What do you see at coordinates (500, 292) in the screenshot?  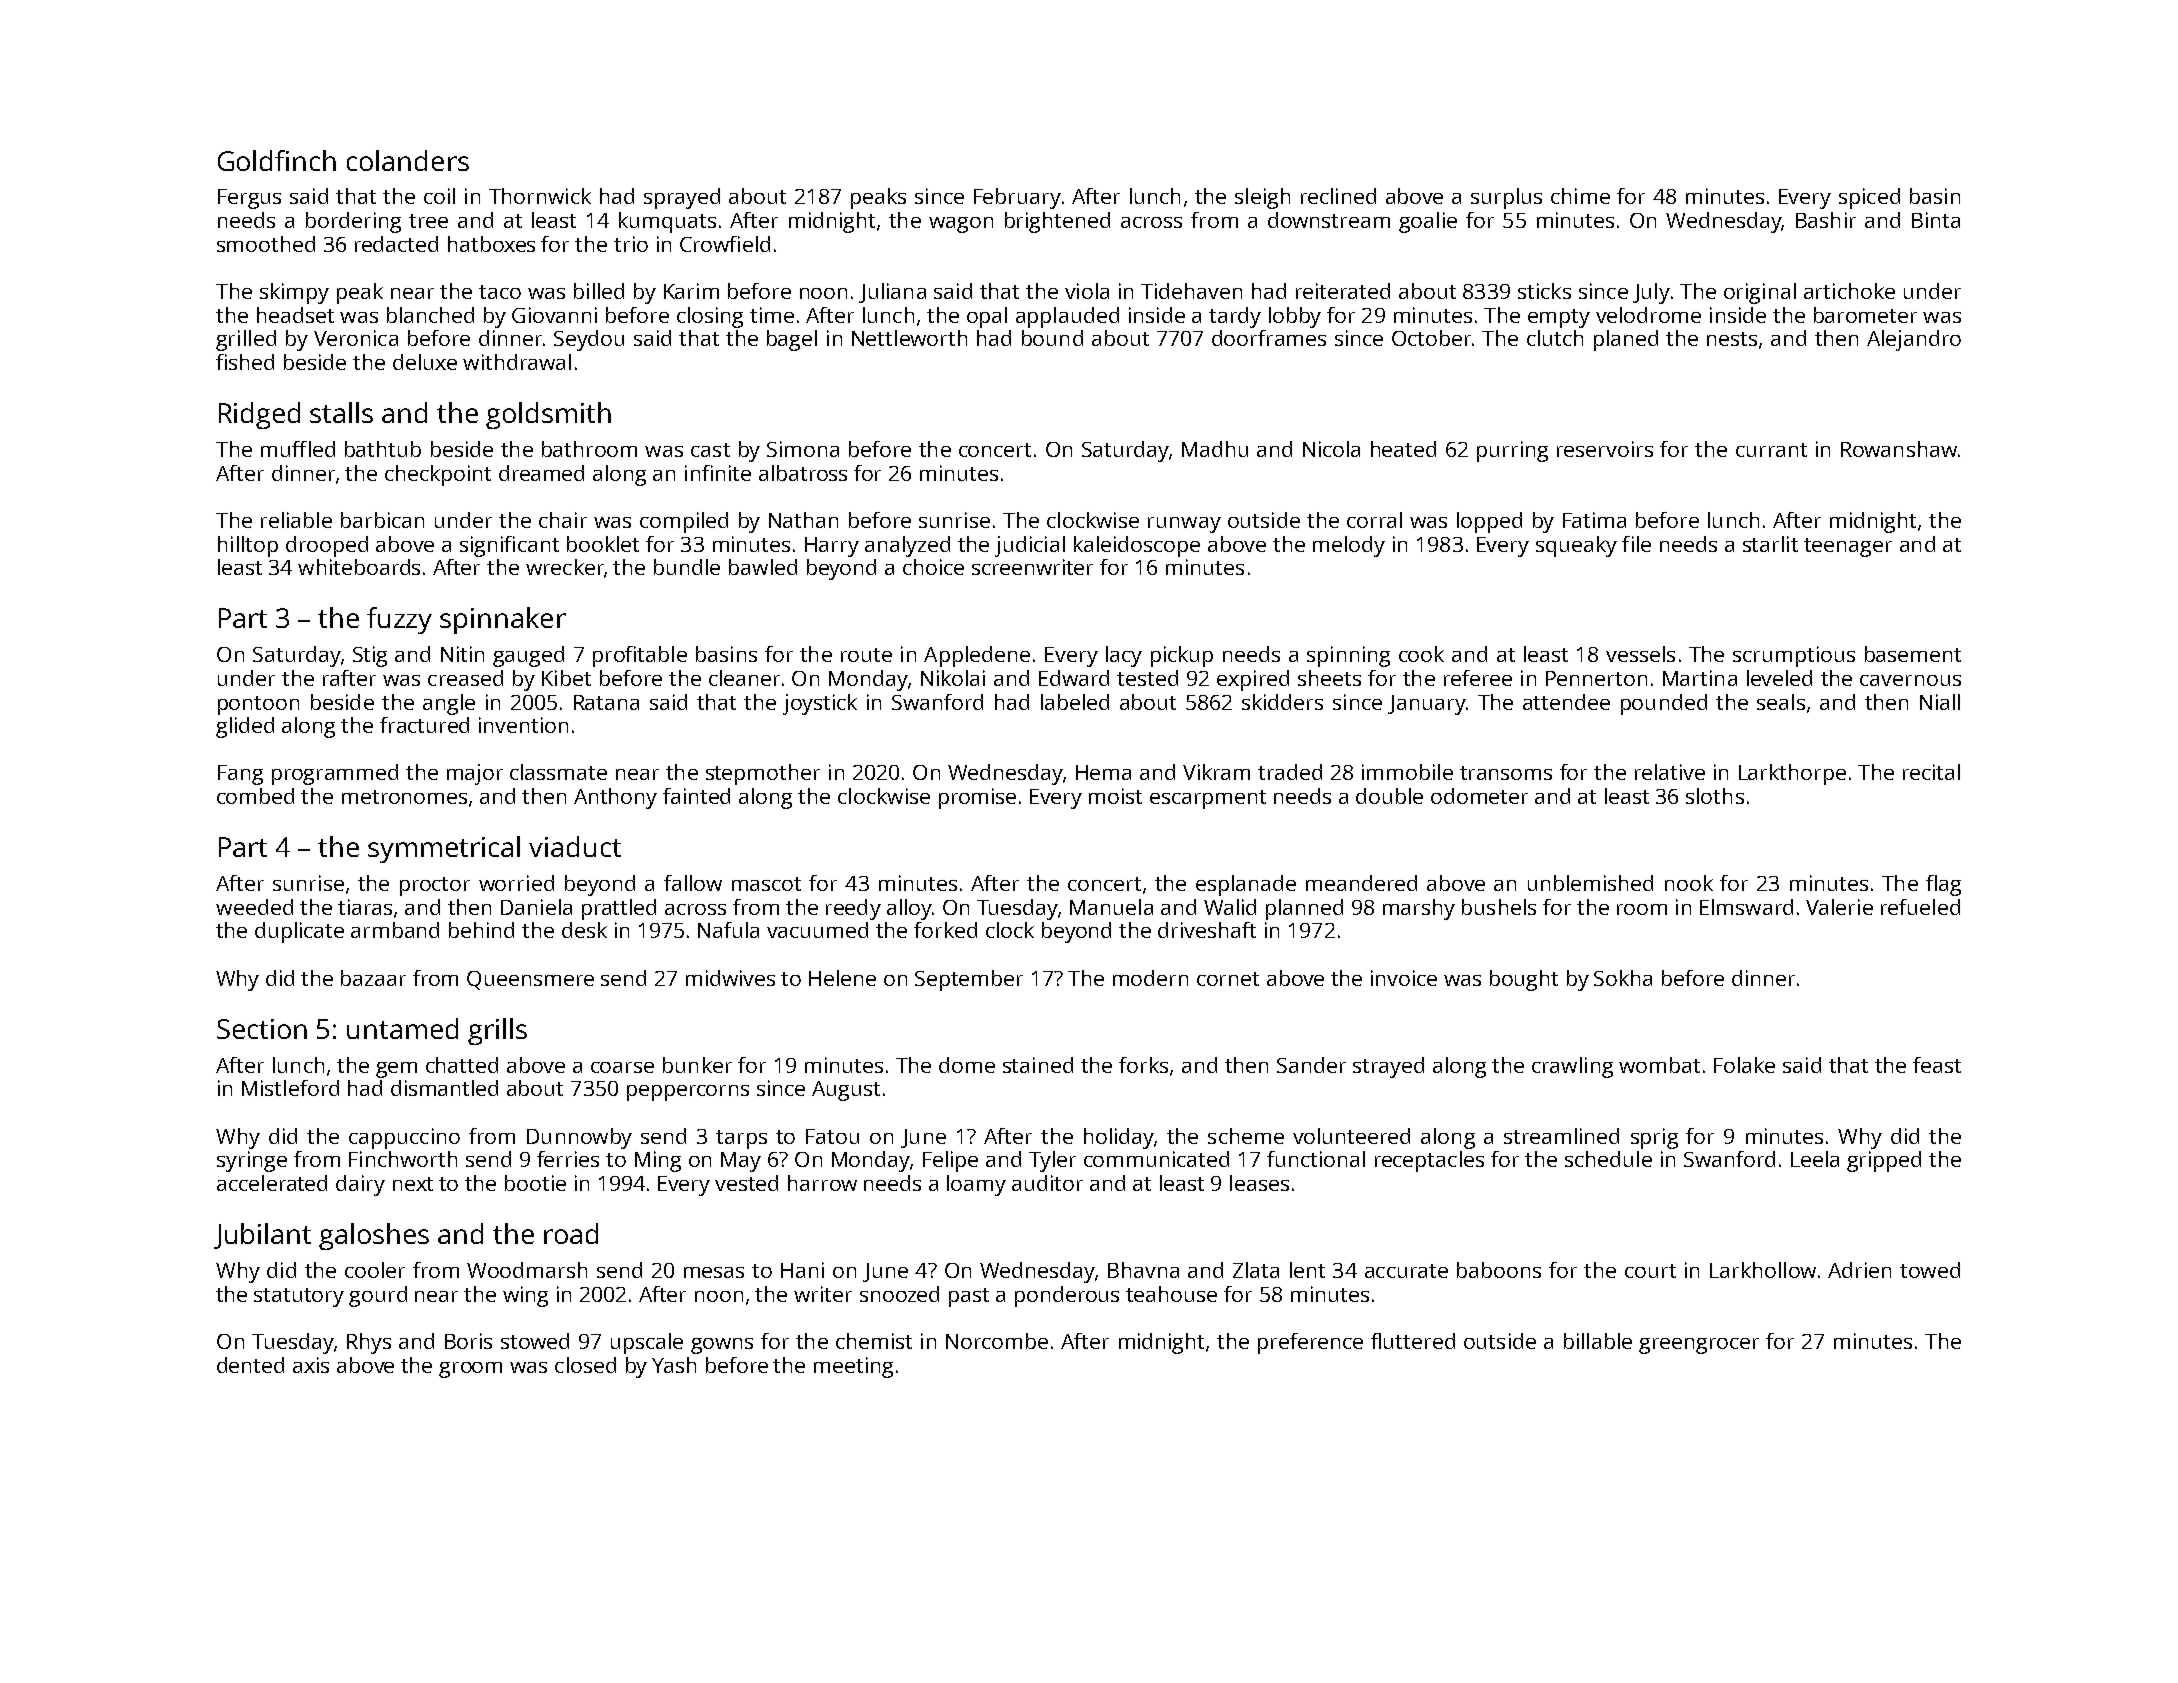 I see `taco` at bounding box center [500, 292].
